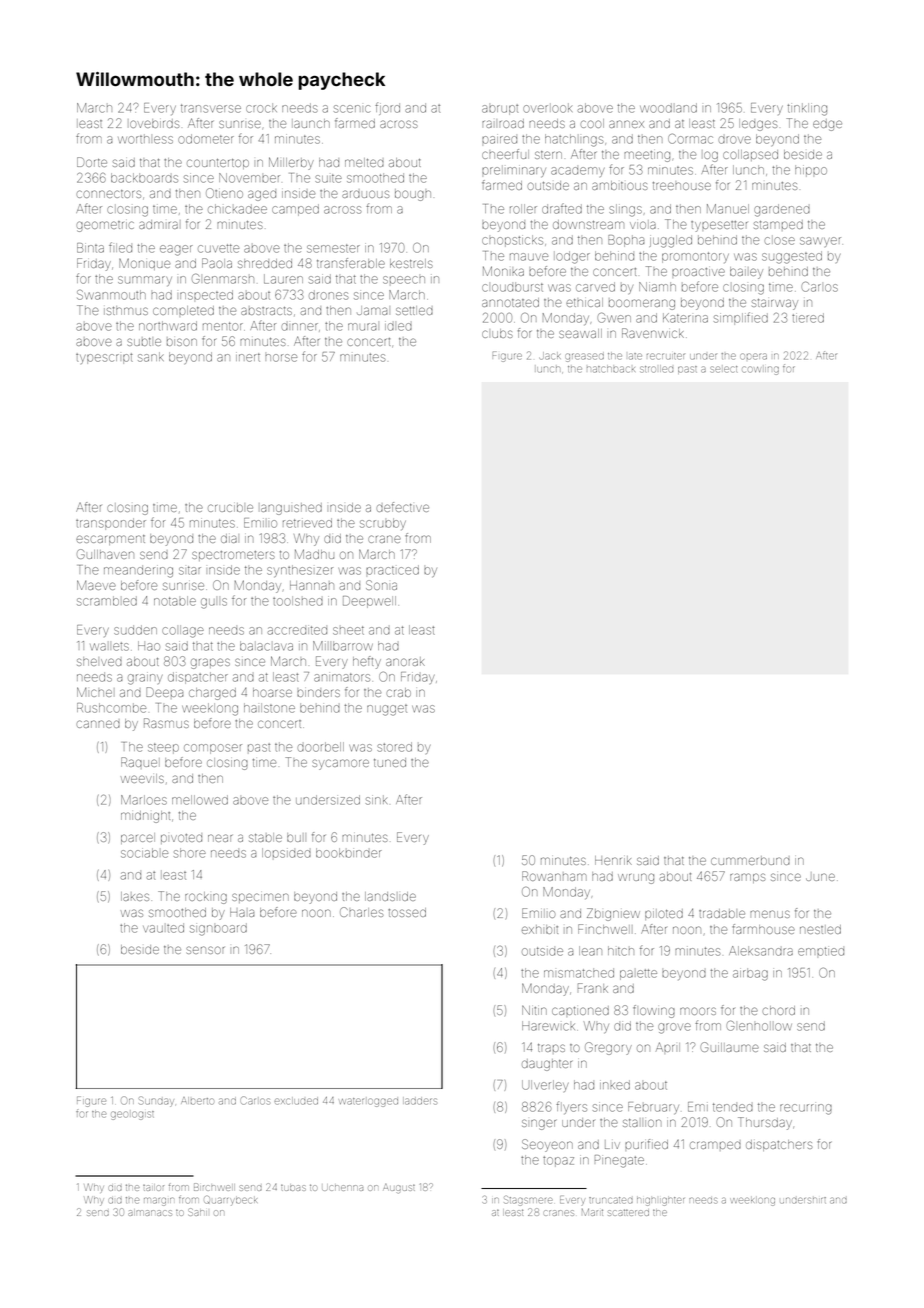  What do you see at coordinates (724, 369) in the screenshot?
I see `select` at bounding box center [724, 369].
